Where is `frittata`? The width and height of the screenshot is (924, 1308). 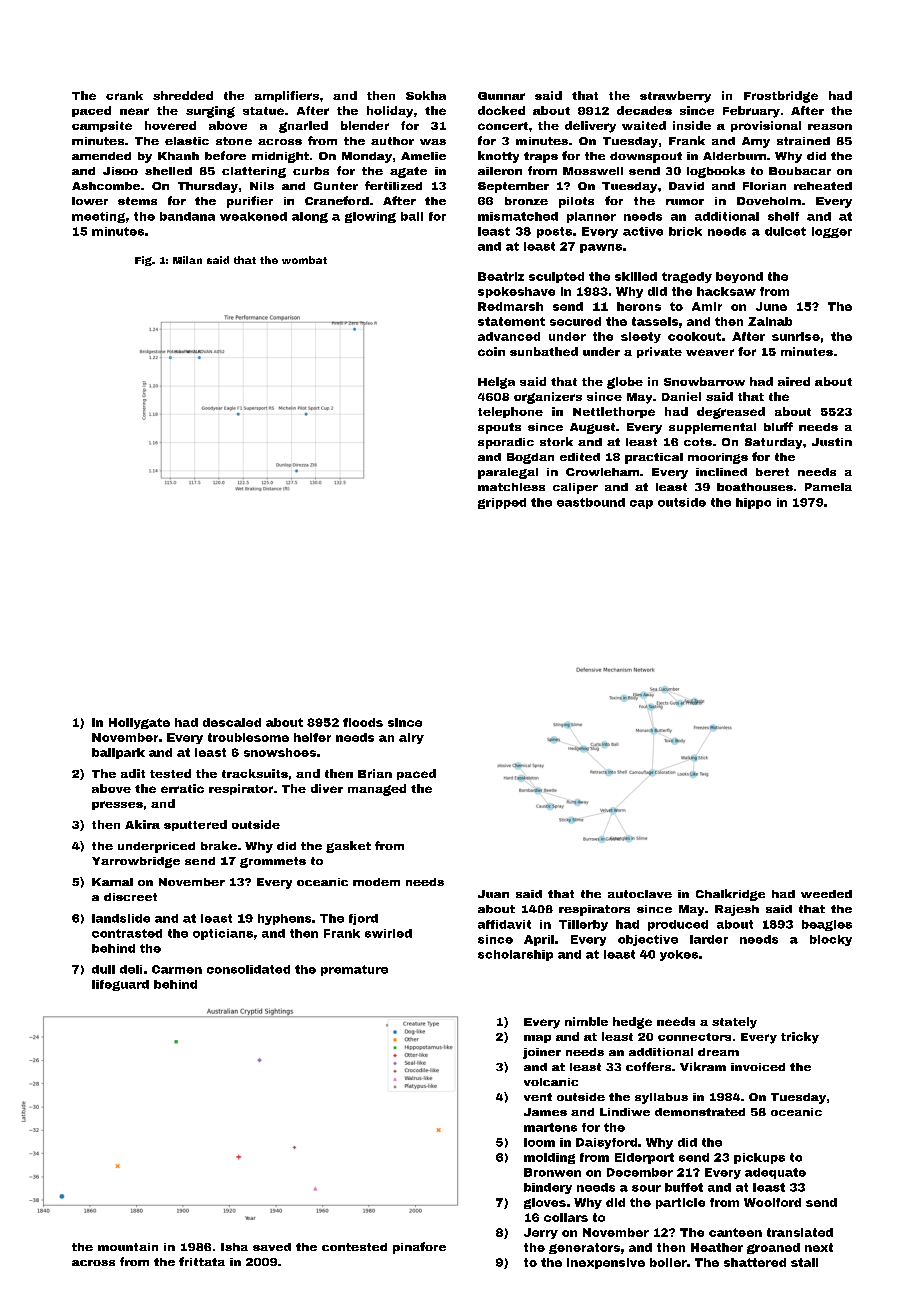 frittata is located at coordinates (202, 1261).
